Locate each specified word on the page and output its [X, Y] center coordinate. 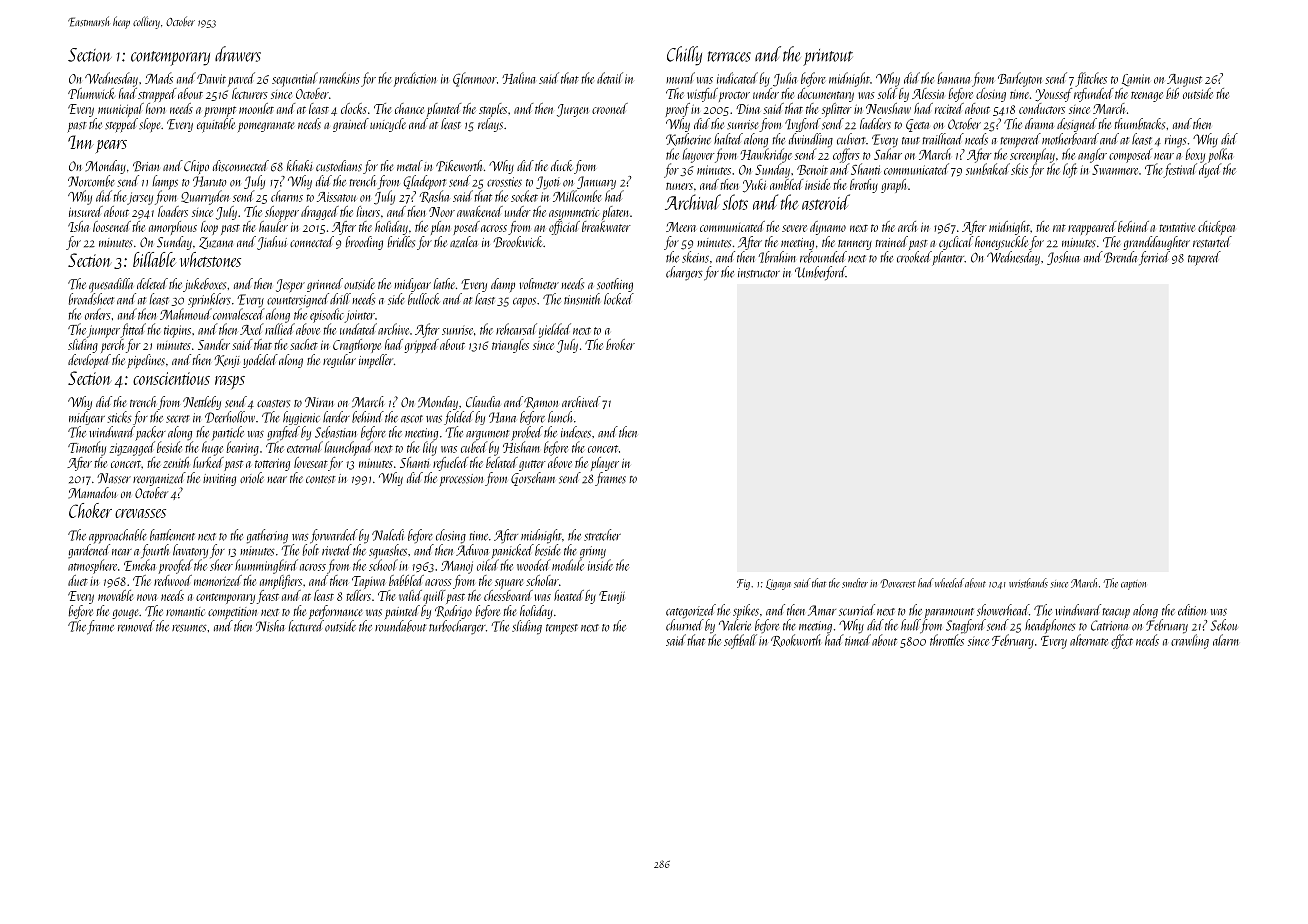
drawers [238, 54]
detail [610, 78]
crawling [1190, 641]
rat [1059, 228]
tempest [562, 629]
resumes [189, 628]
